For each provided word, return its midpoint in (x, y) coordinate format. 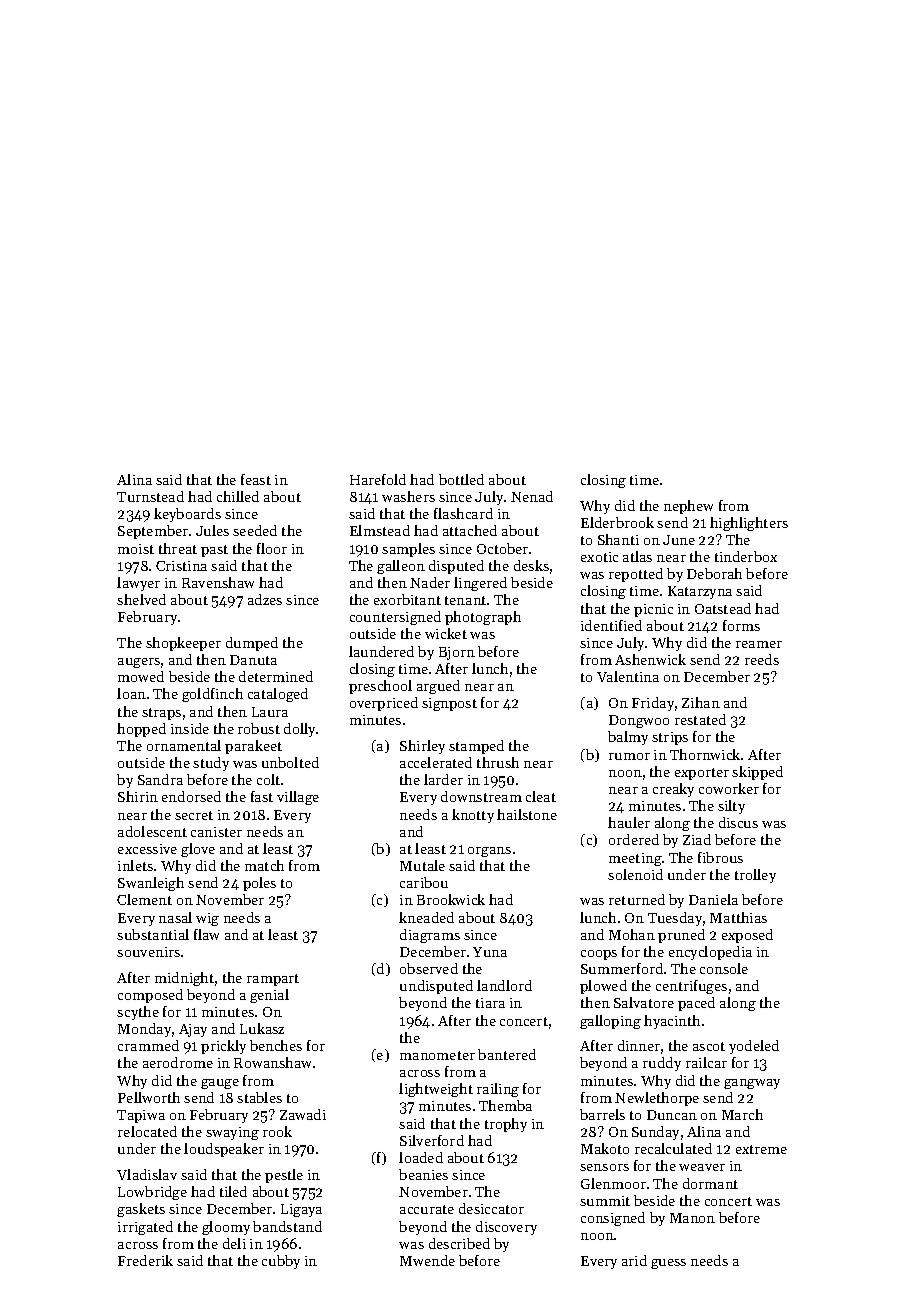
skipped (757, 773)
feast (256, 479)
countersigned (395, 618)
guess (668, 1264)
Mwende (427, 1260)
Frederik (145, 1260)
